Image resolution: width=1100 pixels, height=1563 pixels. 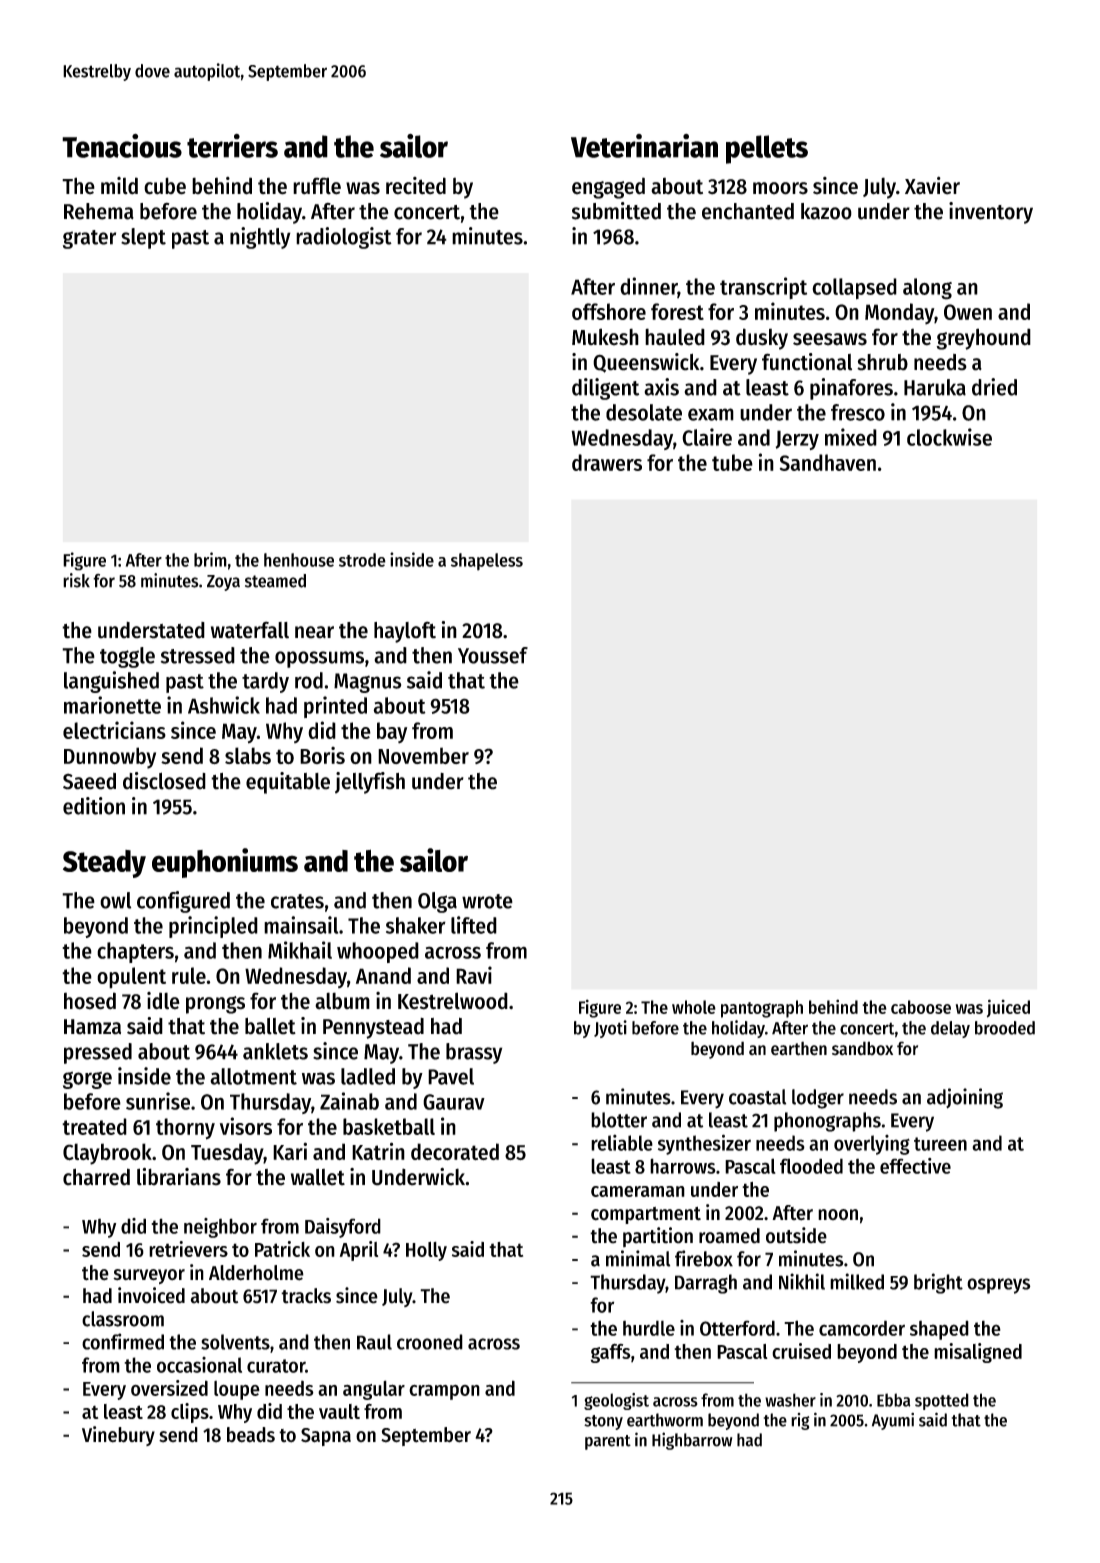 What do you see at coordinates (455, 1151) in the screenshot?
I see `decorated` at bounding box center [455, 1151].
